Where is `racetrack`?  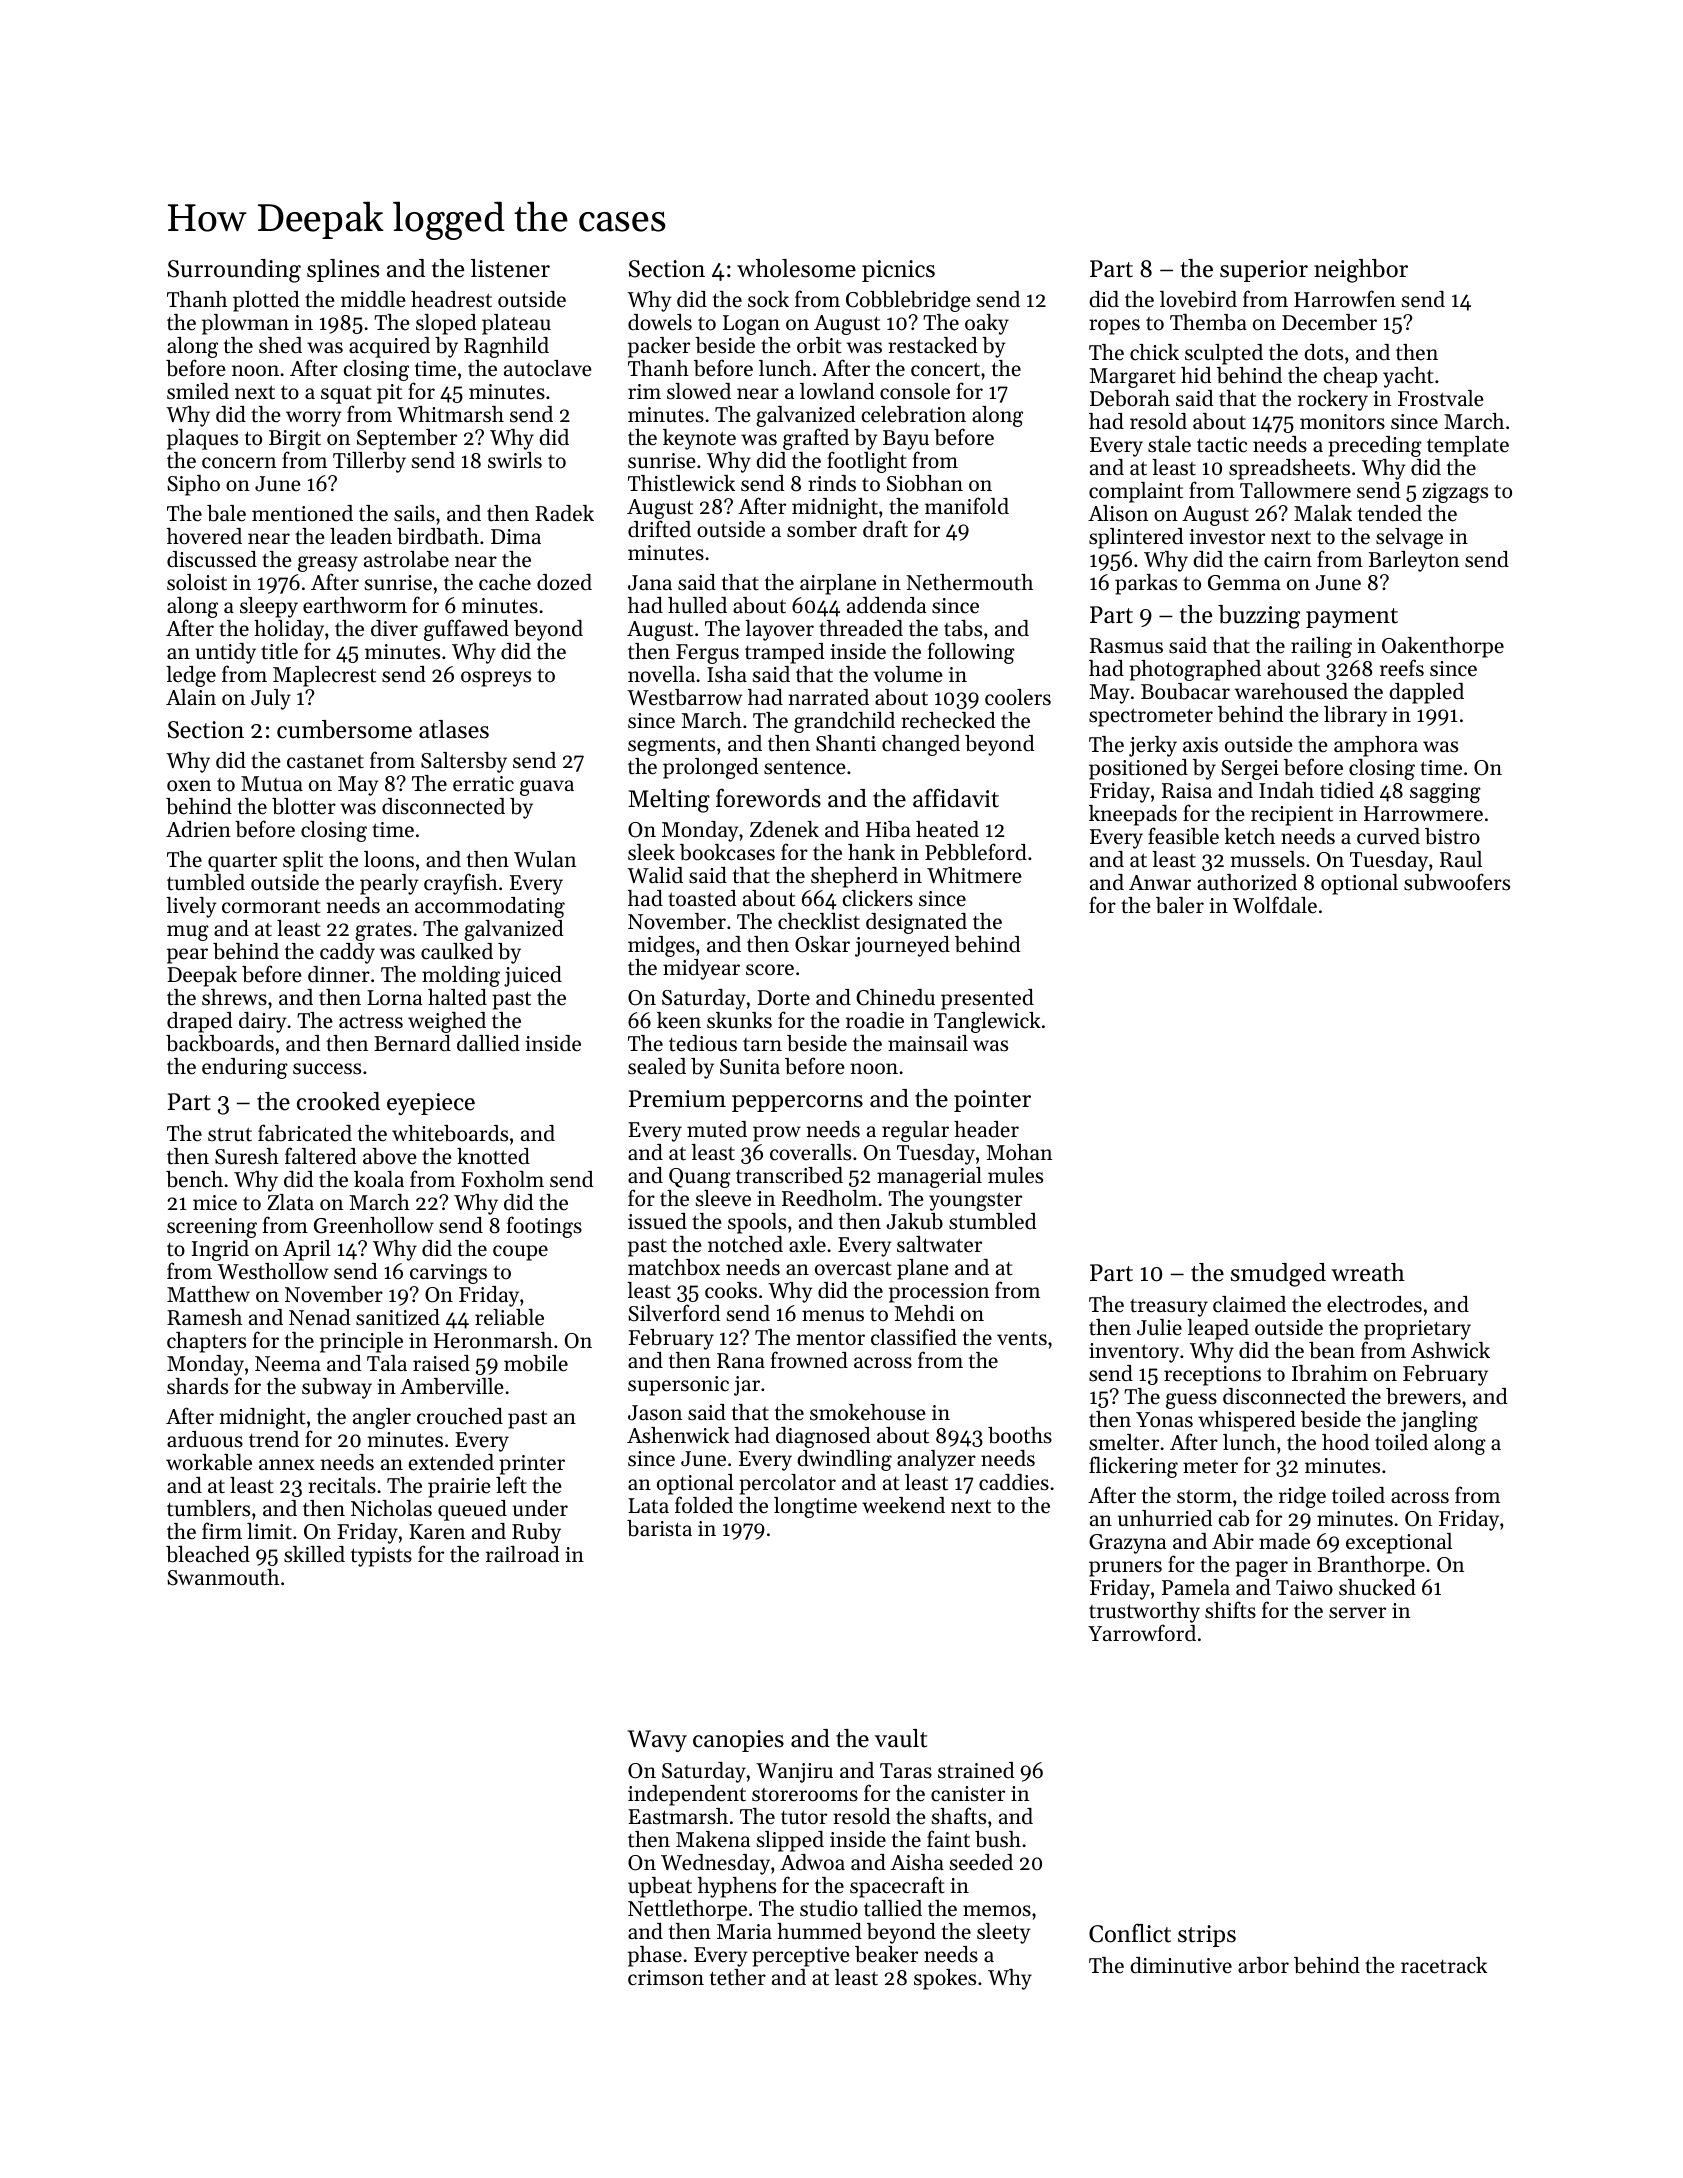
racetrack is located at coordinates (1444, 1965).
